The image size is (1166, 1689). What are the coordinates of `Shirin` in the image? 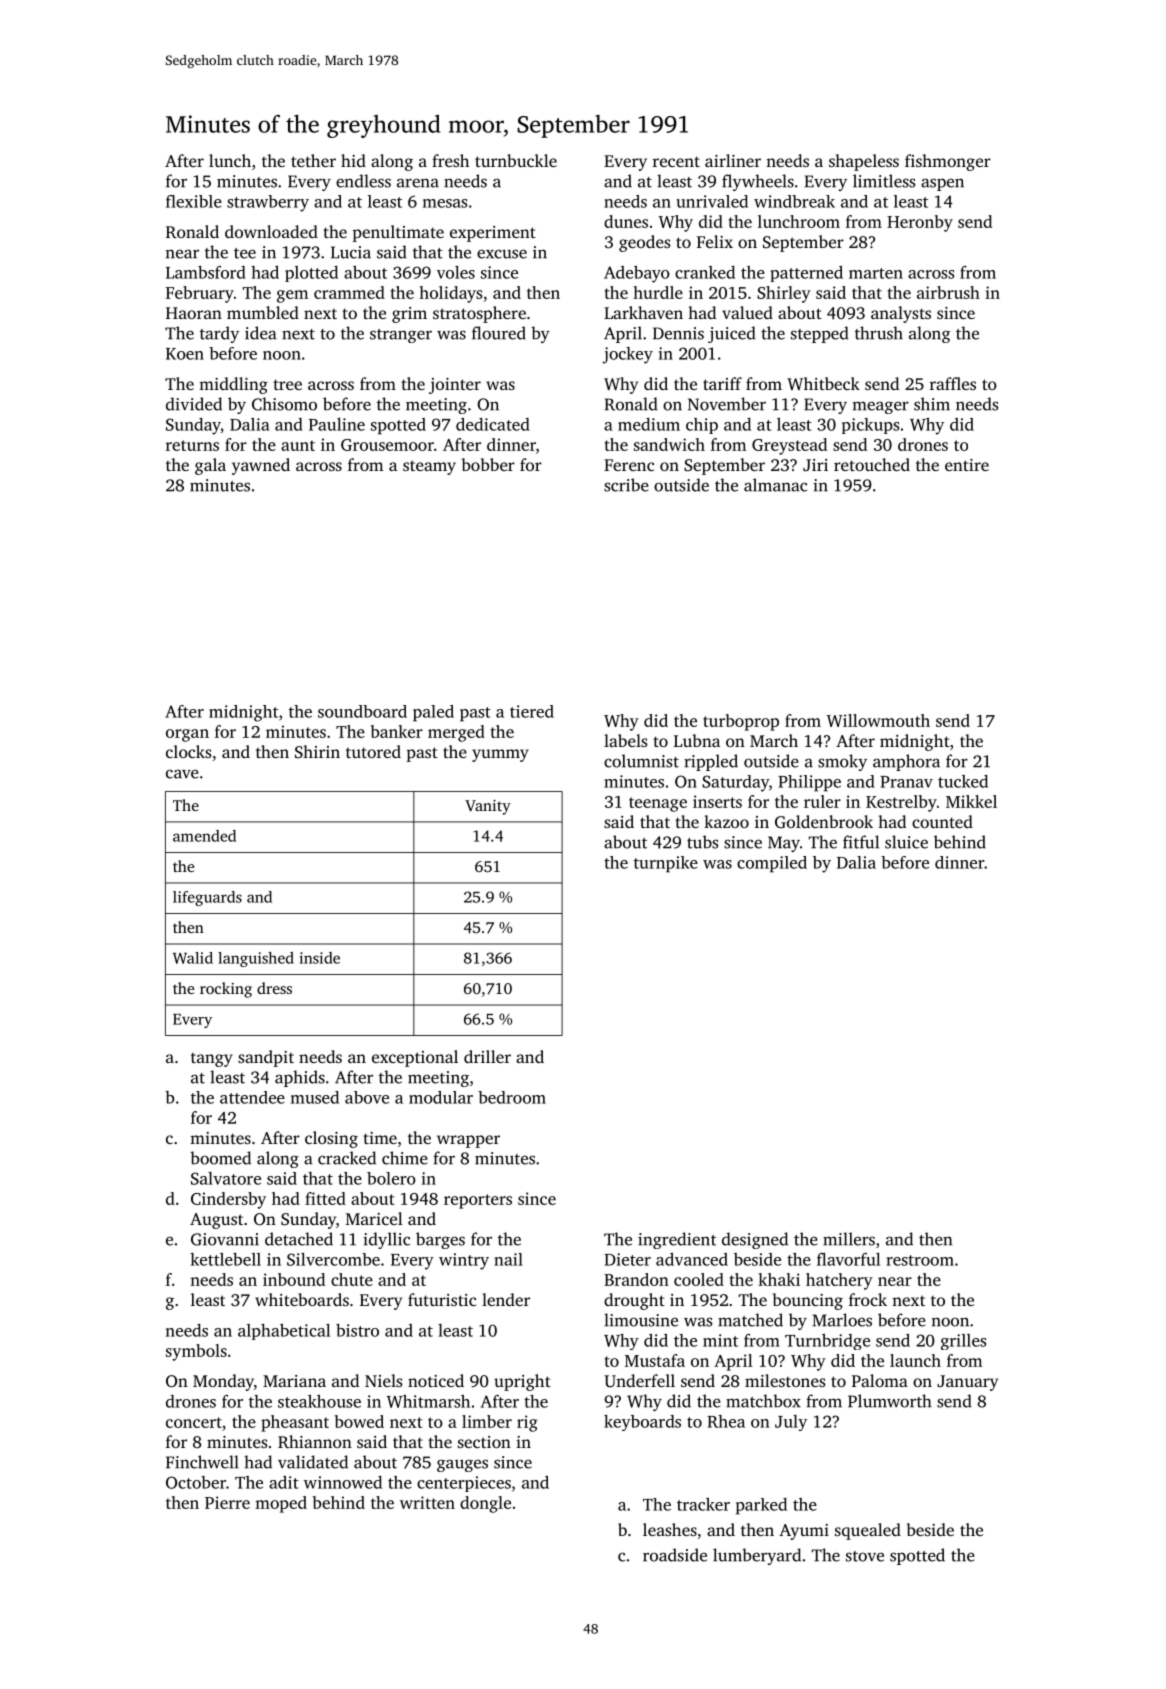 It's located at (317, 751).
